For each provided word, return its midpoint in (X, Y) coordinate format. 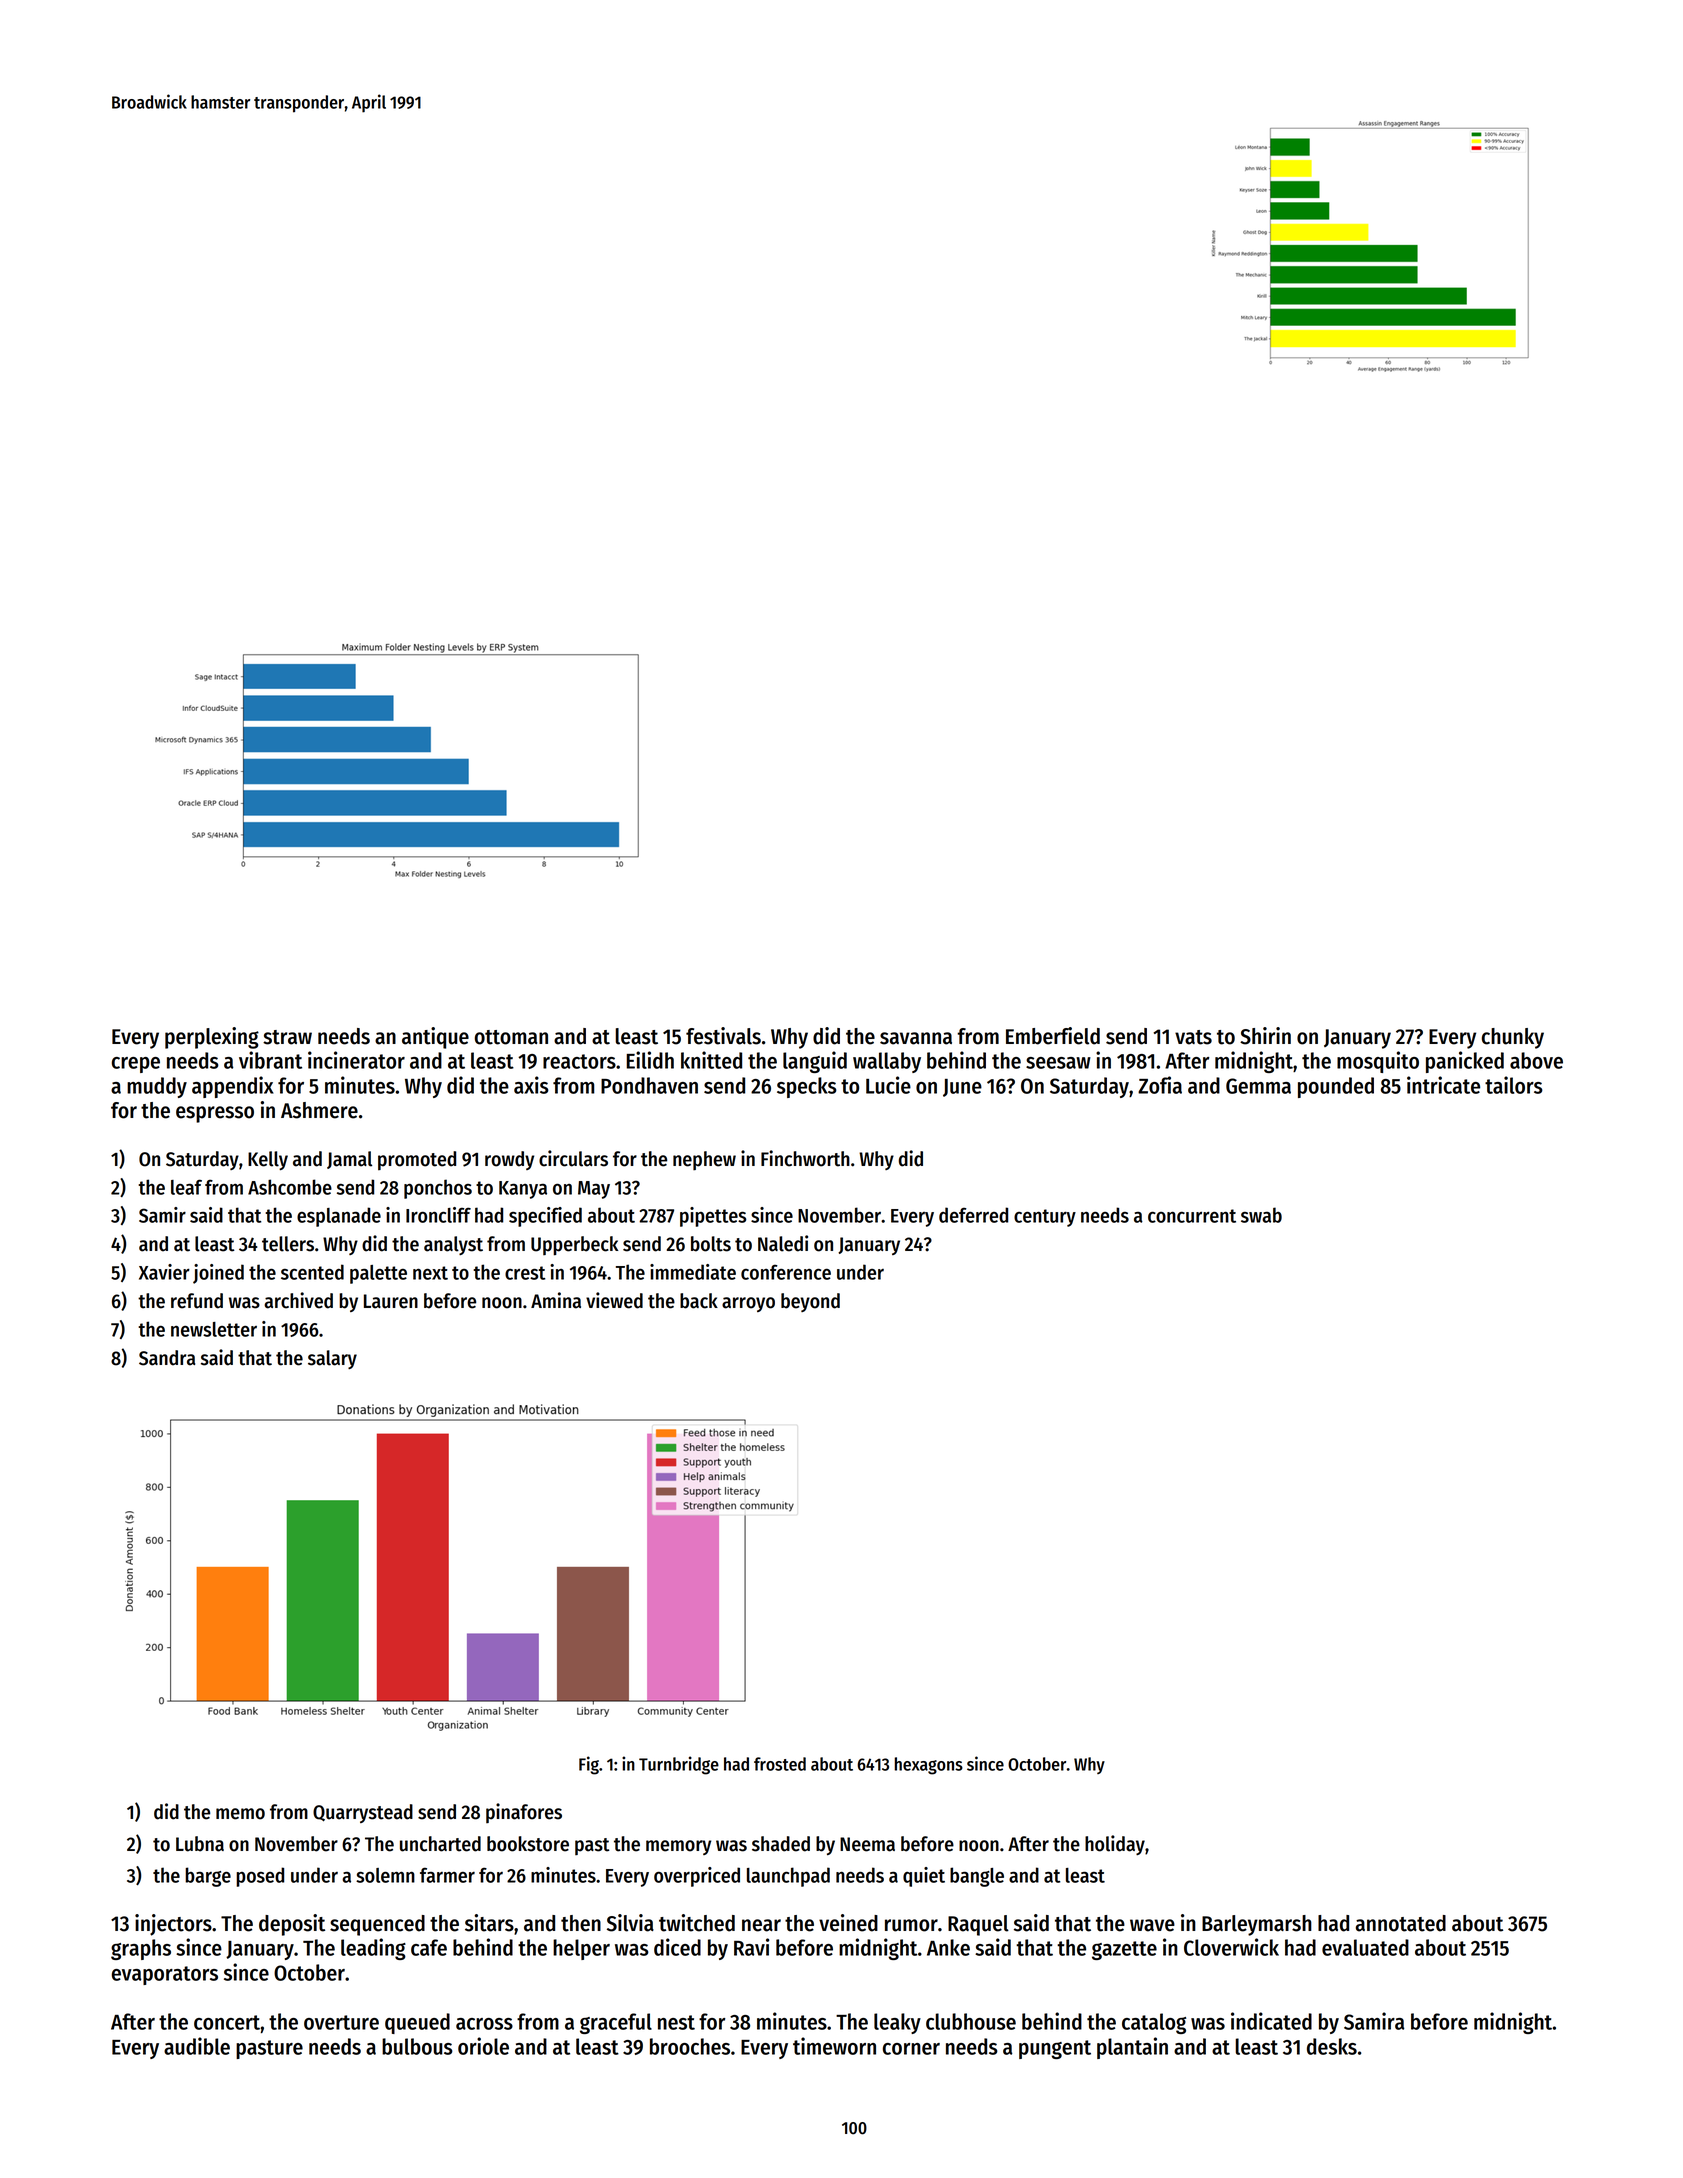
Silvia (630, 1923)
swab (1261, 1215)
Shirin (1265, 1036)
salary (332, 1359)
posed (260, 1877)
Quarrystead (363, 1813)
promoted (417, 1160)
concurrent (1192, 1216)
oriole (483, 2046)
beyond (810, 1302)
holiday (1115, 1845)
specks (807, 1087)
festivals (723, 1036)
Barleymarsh (1257, 1925)
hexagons (929, 1766)
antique (435, 1038)
